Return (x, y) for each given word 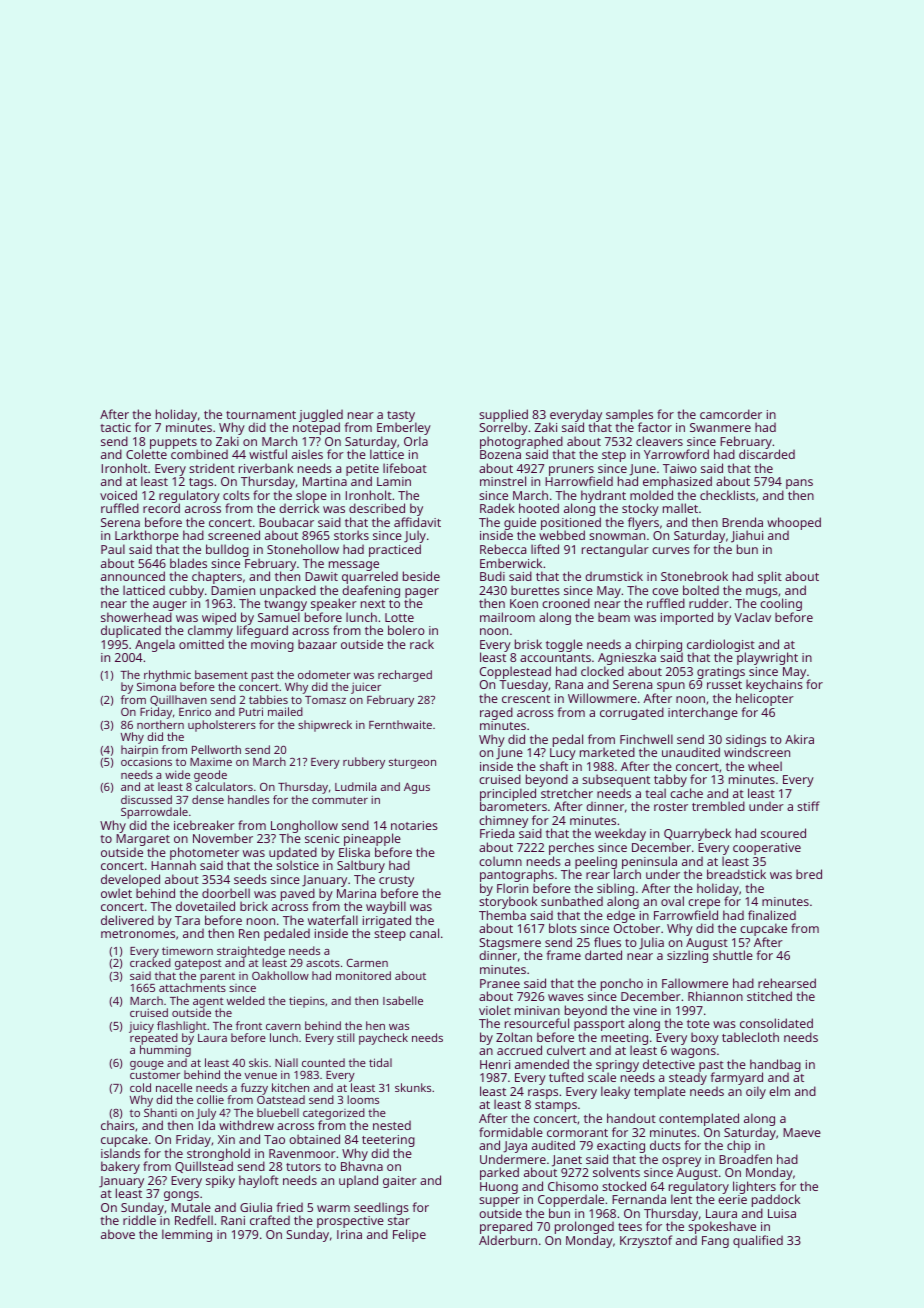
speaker (334, 604)
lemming (187, 1235)
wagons (693, 1053)
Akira (799, 739)
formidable (511, 1132)
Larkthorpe (147, 536)
